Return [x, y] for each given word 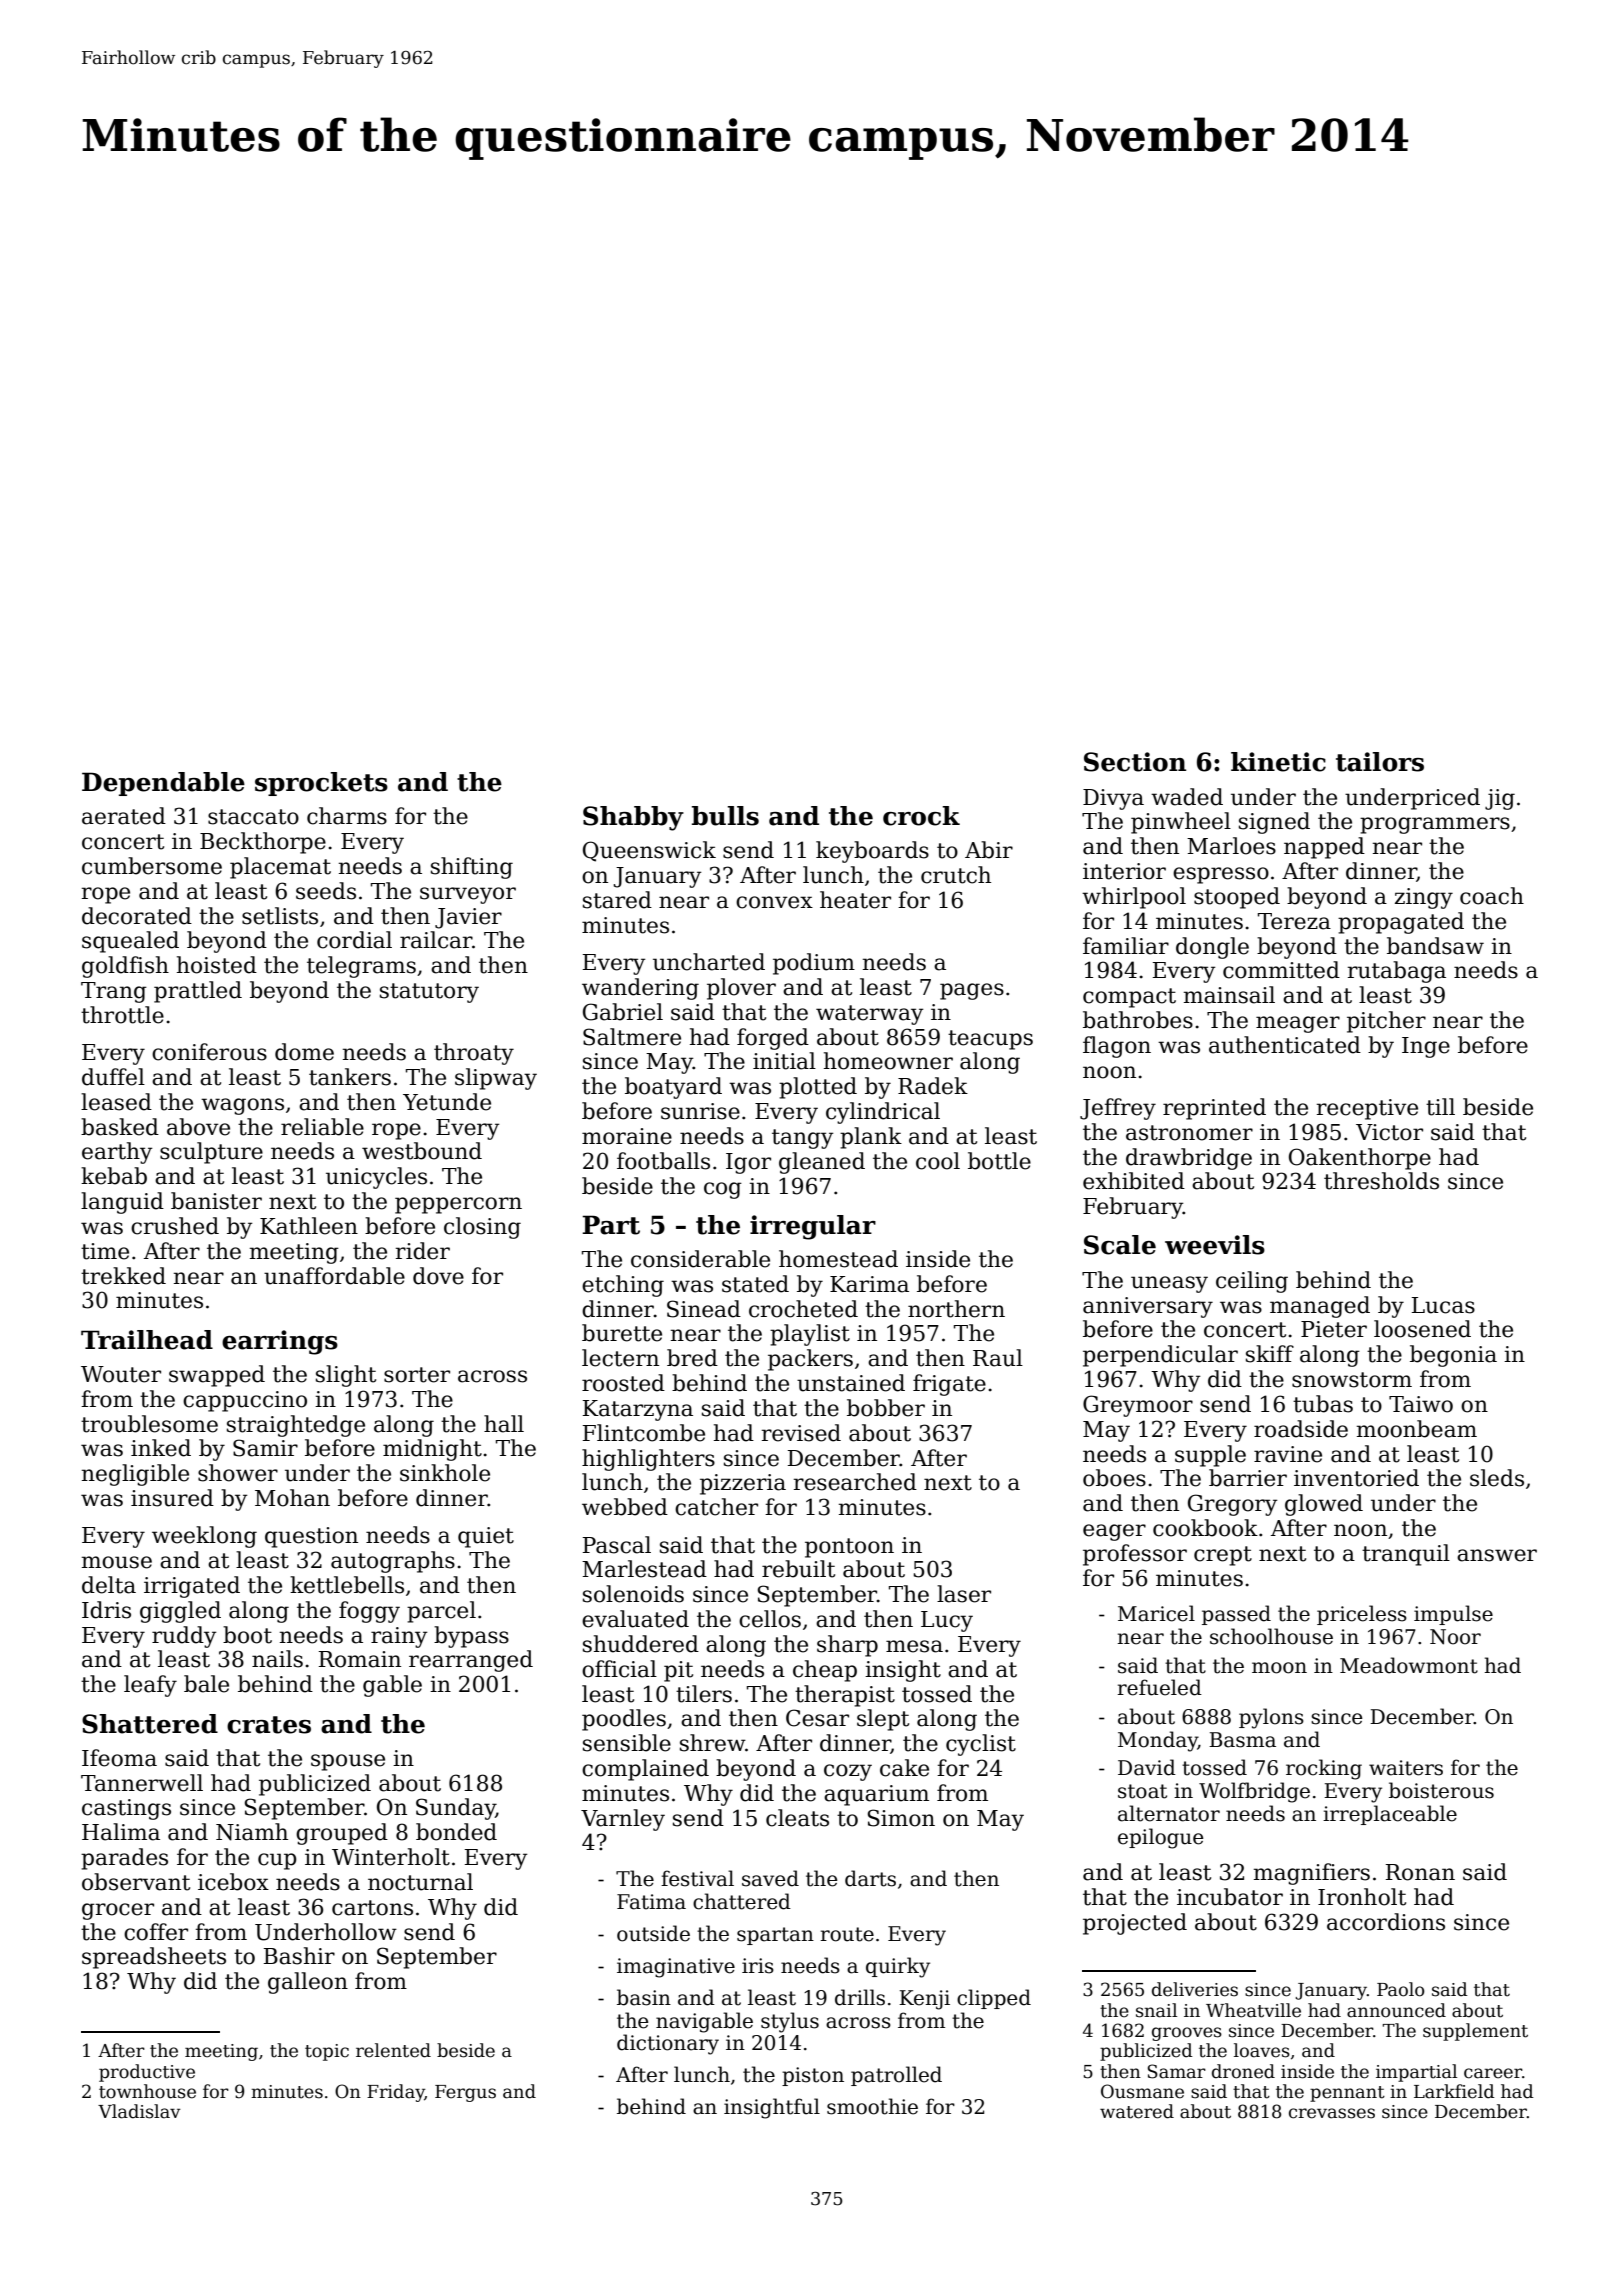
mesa [914, 1646]
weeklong [204, 1537]
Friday [396, 2093]
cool [938, 1161]
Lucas [1443, 1305]
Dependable [163, 784]
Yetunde [447, 1102]
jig [1500, 799]
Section [1135, 762]
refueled [1159, 1687]
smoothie [872, 2106]
